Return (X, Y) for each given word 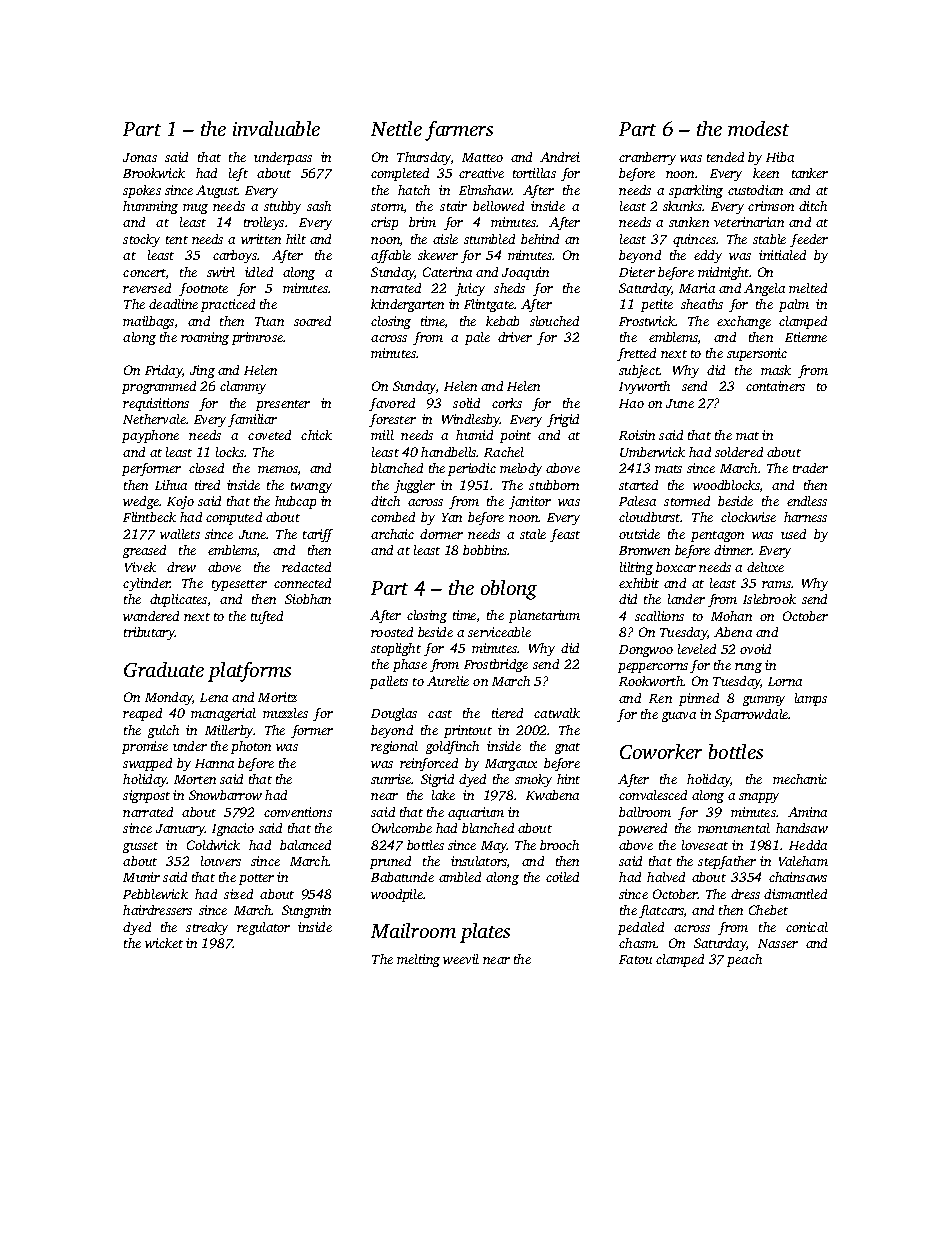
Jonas (140, 157)
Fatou (635, 959)
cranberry (647, 158)
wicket (164, 943)
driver (515, 337)
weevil (461, 959)
